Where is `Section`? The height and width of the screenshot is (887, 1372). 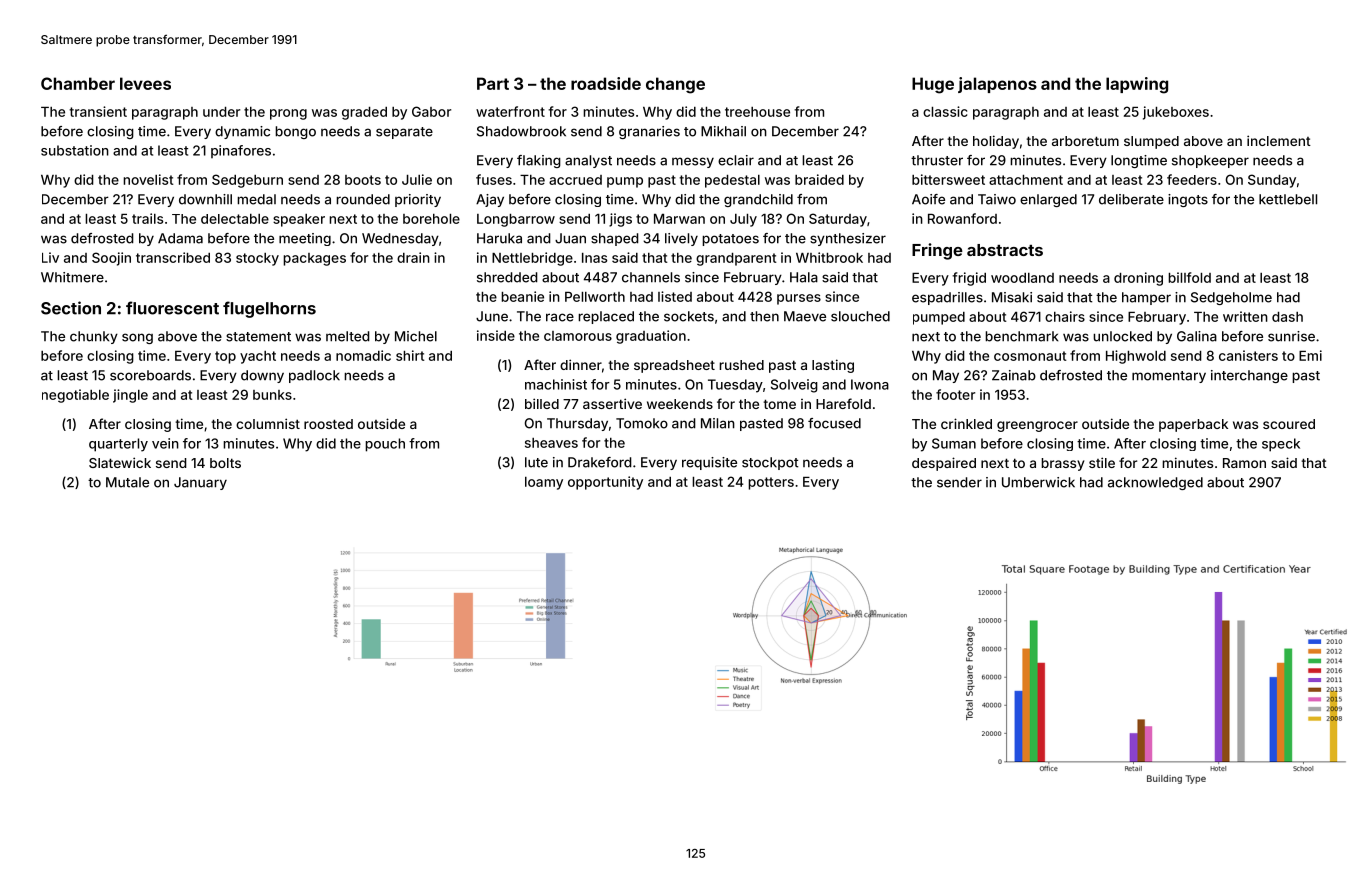
Section is located at coordinates (71, 308).
